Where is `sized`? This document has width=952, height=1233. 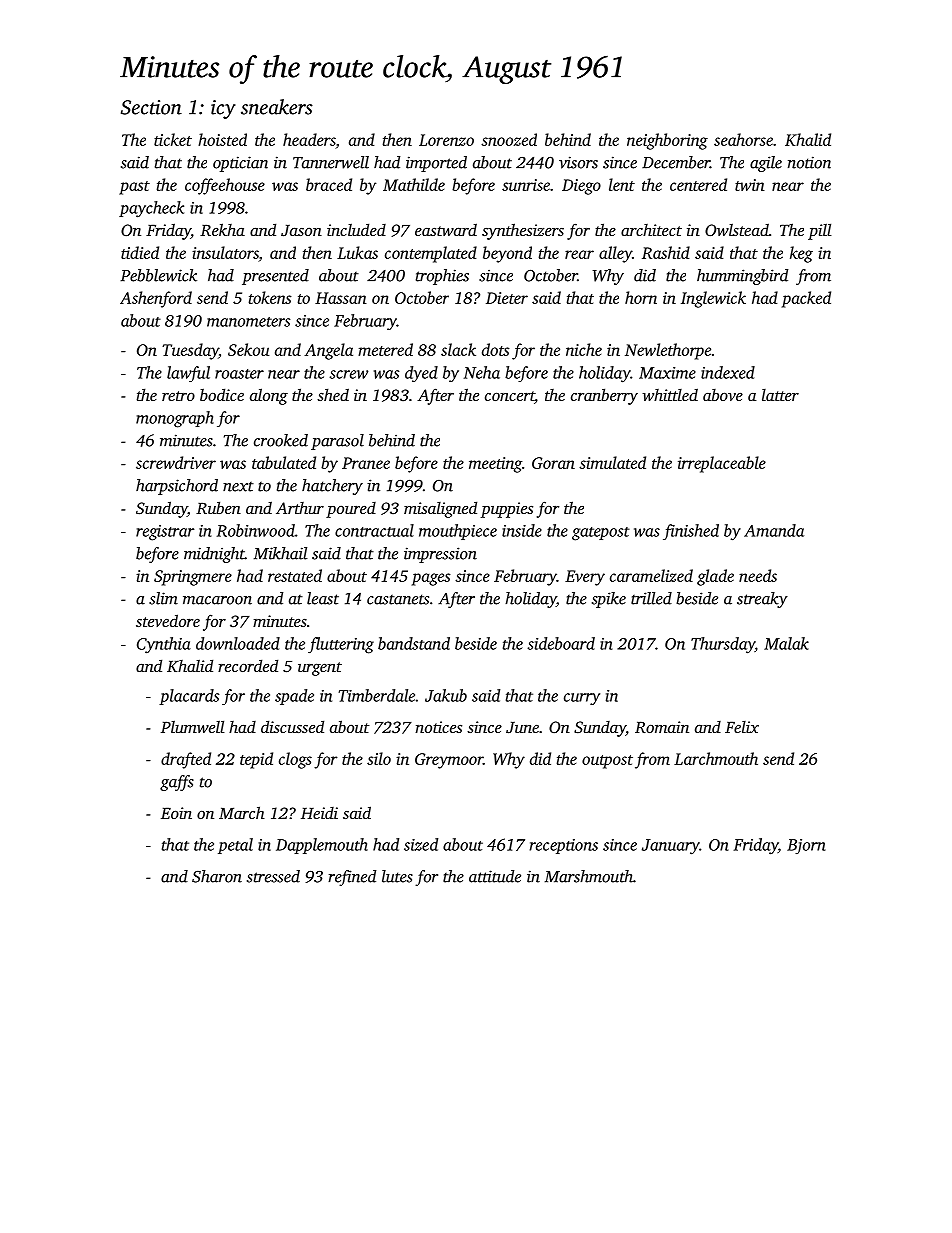 sized is located at coordinates (421, 844).
